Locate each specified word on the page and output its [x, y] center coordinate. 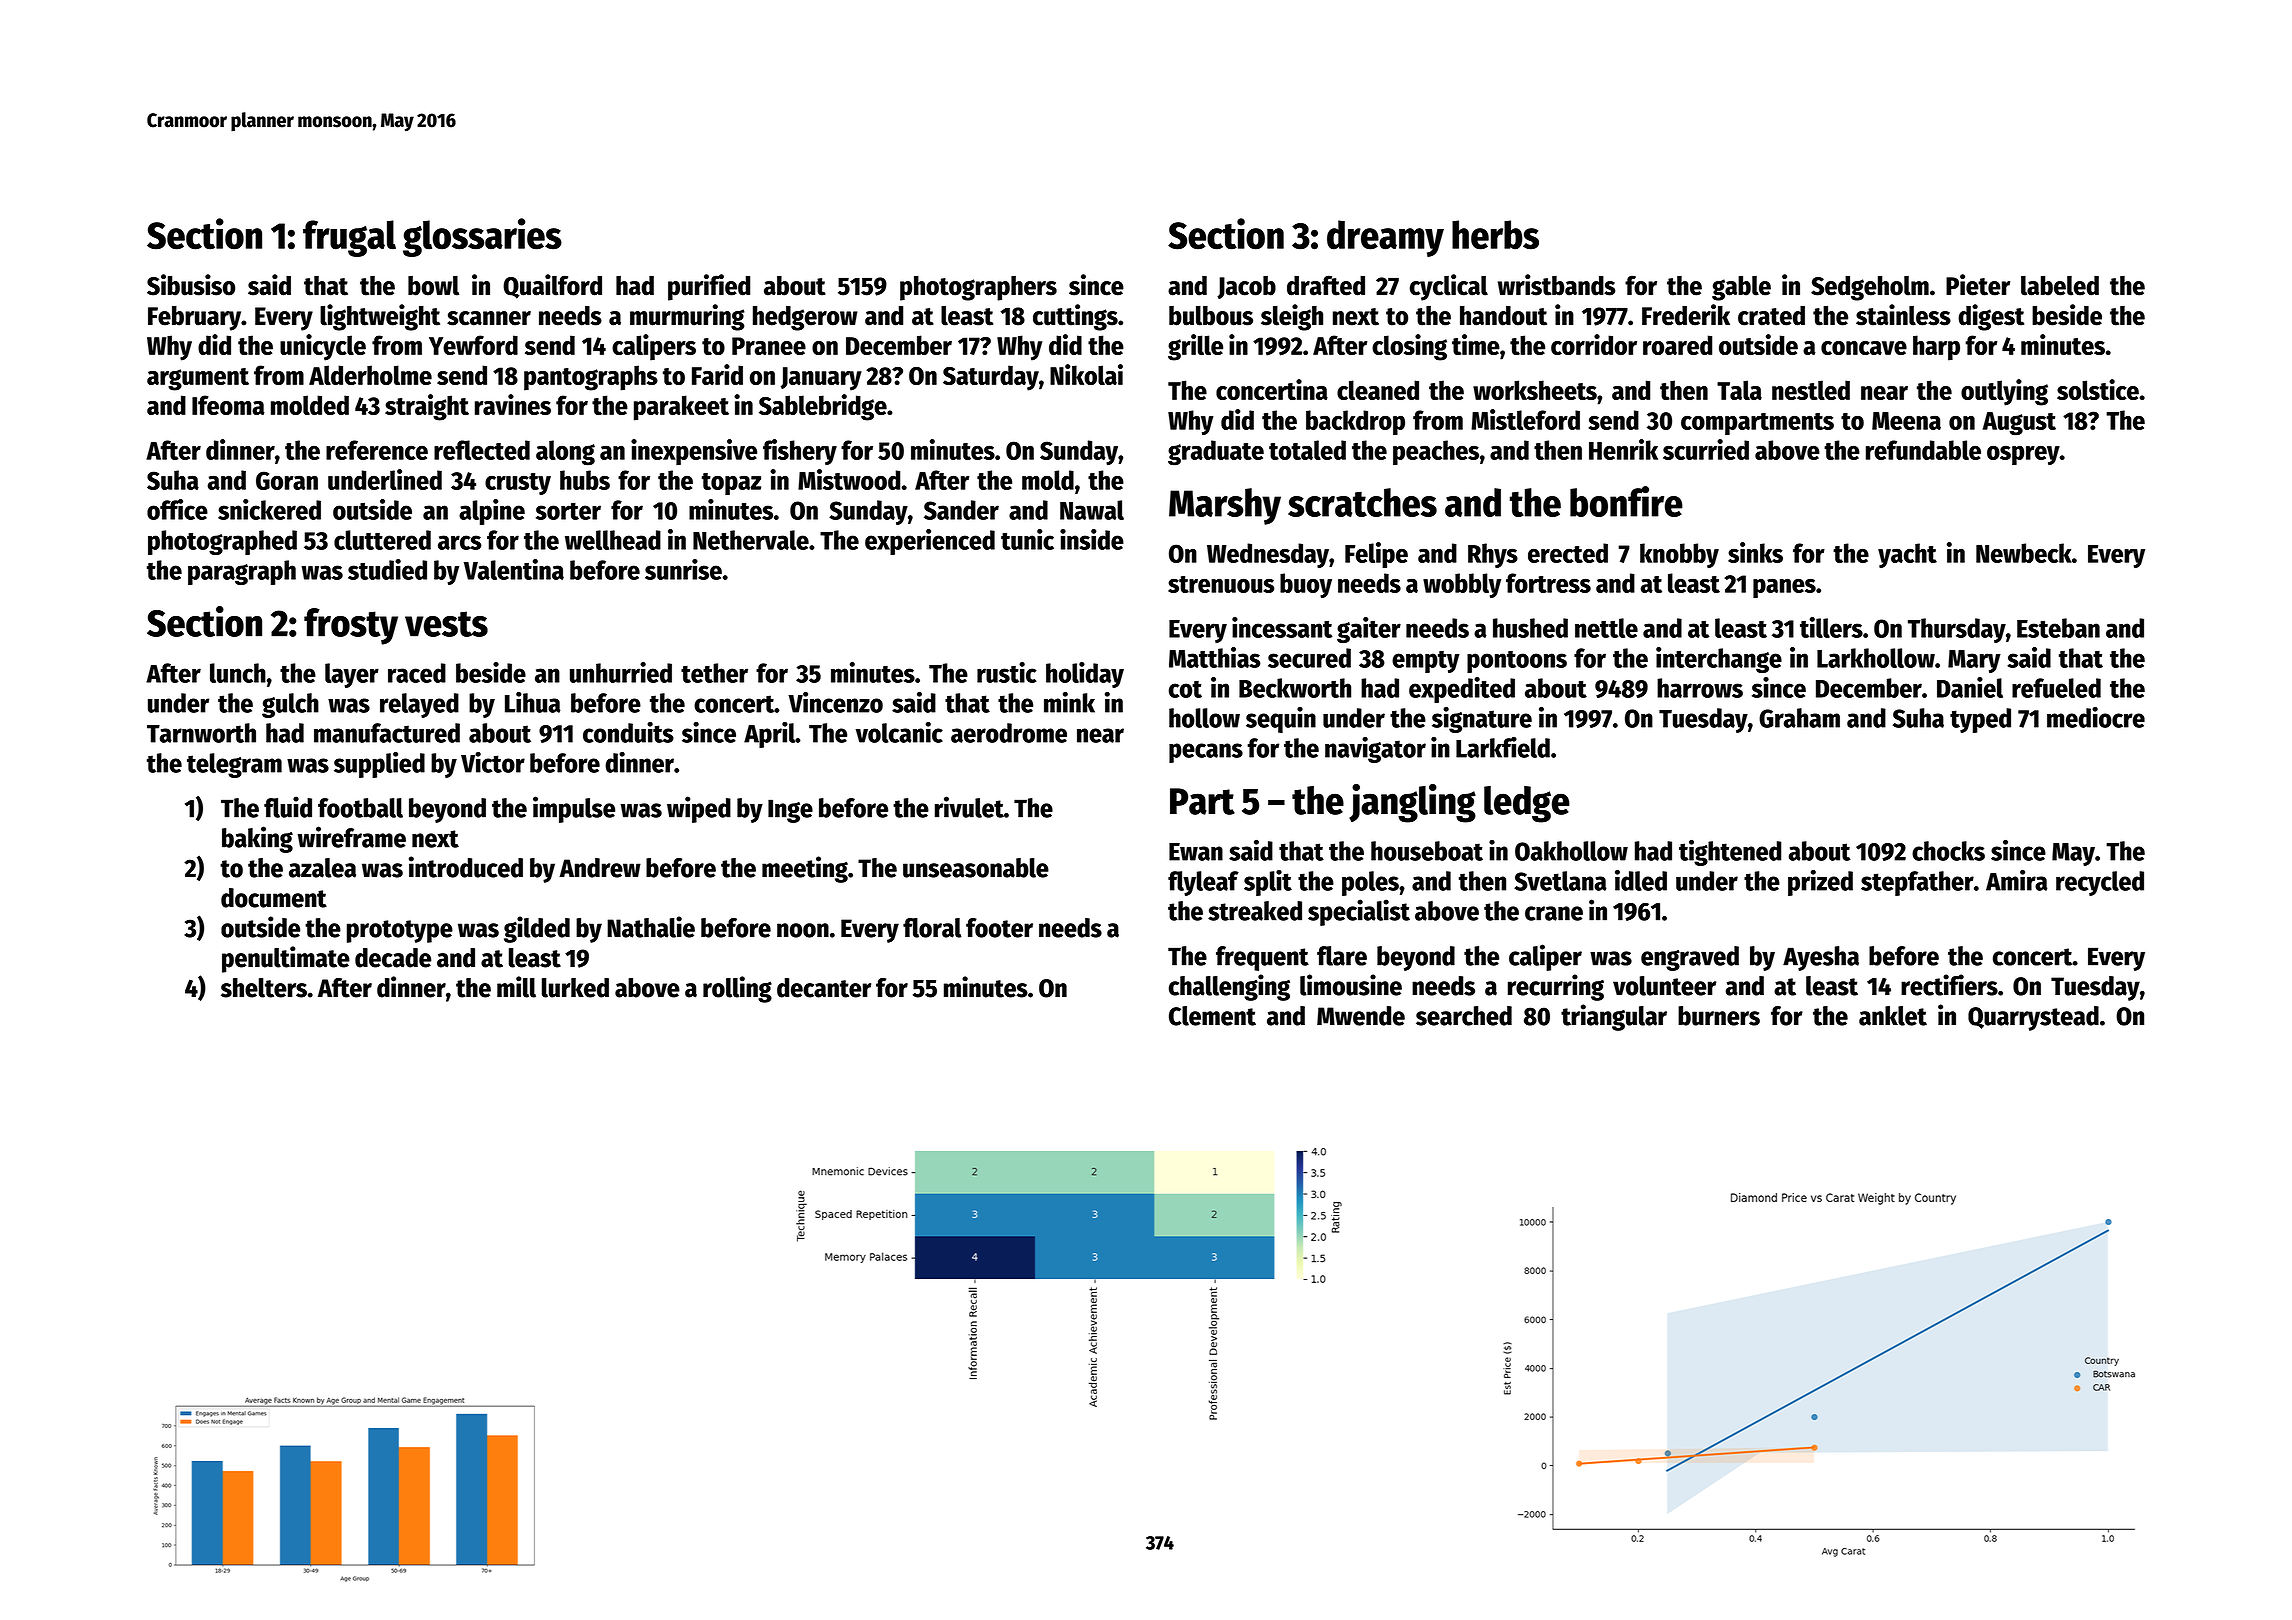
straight [427, 407]
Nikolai [1086, 374]
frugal [349, 238]
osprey [2023, 455]
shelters [264, 988]
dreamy [1385, 238]
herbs [1495, 235]
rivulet [969, 807]
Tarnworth [201, 733]
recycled [2100, 883]
